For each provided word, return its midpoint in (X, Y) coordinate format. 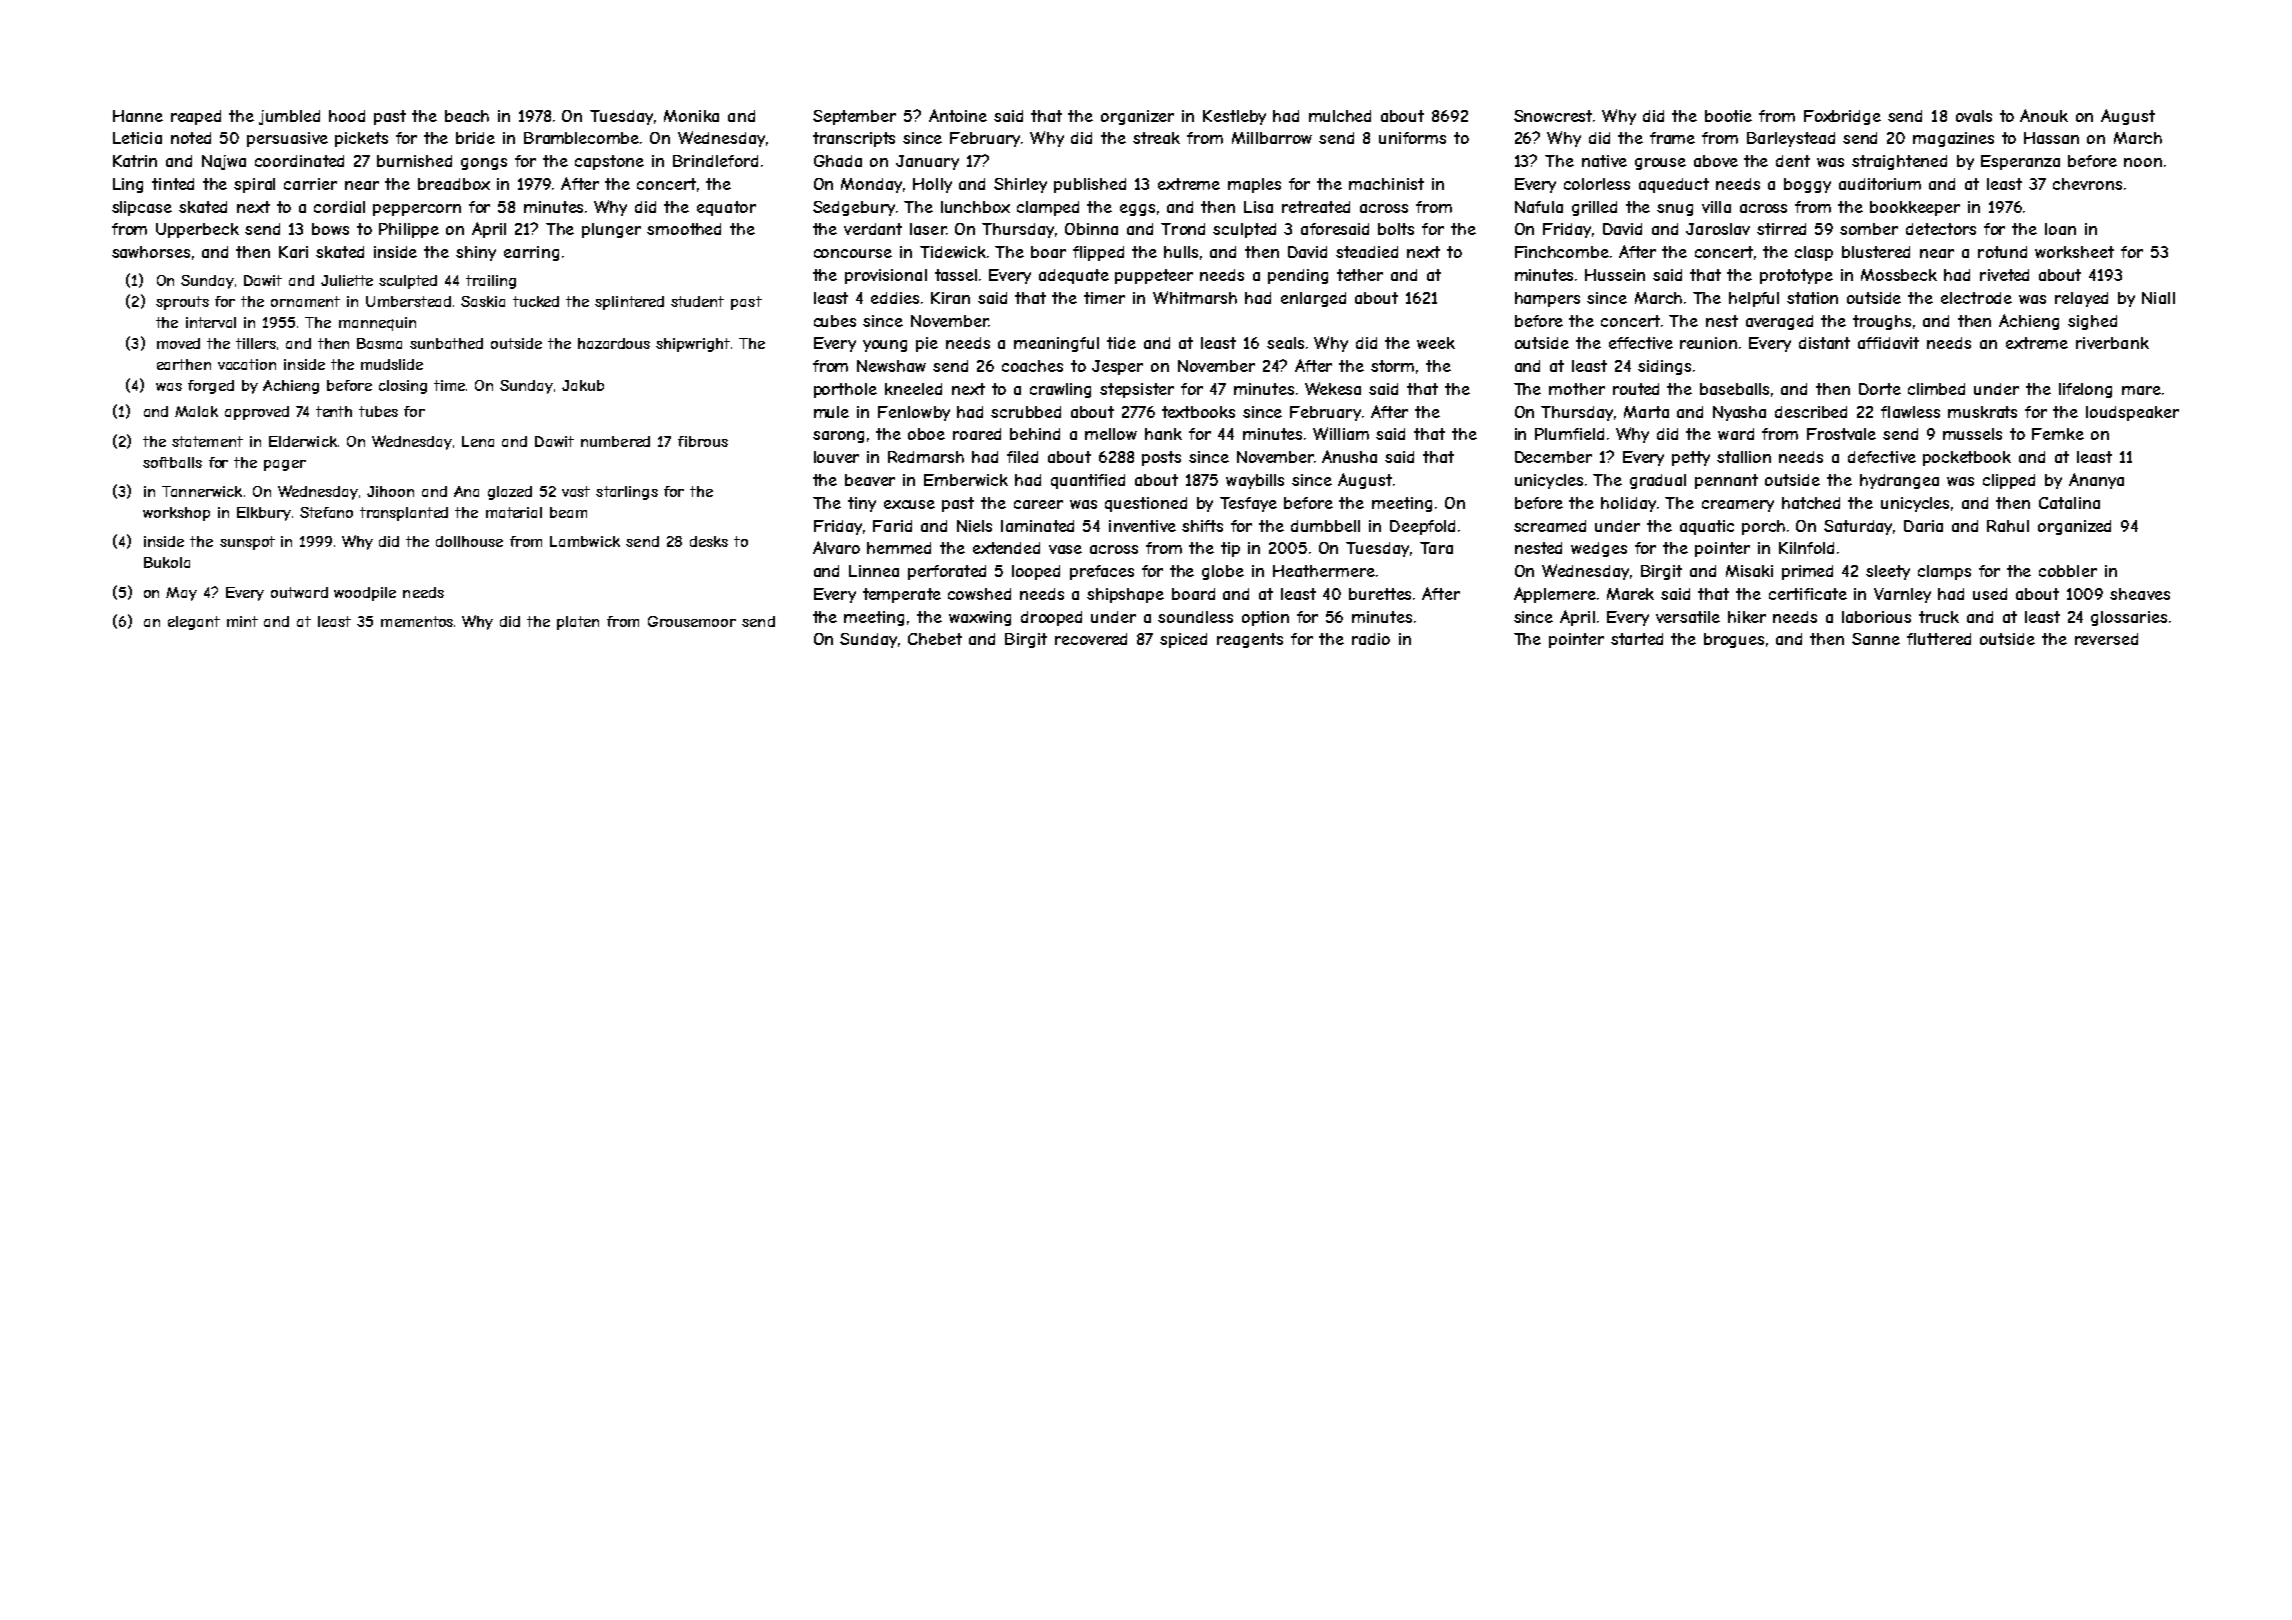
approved (257, 413)
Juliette (347, 280)
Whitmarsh (1195, 297)
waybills (1255, 481)
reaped (196, 117)
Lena (478, 441)
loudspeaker (2132, 413)
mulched (1340, 116)
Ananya (2096, 481)
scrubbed (1026, 412)
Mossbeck (1899, 275)
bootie (1728, 116)
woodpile (365, 594)
